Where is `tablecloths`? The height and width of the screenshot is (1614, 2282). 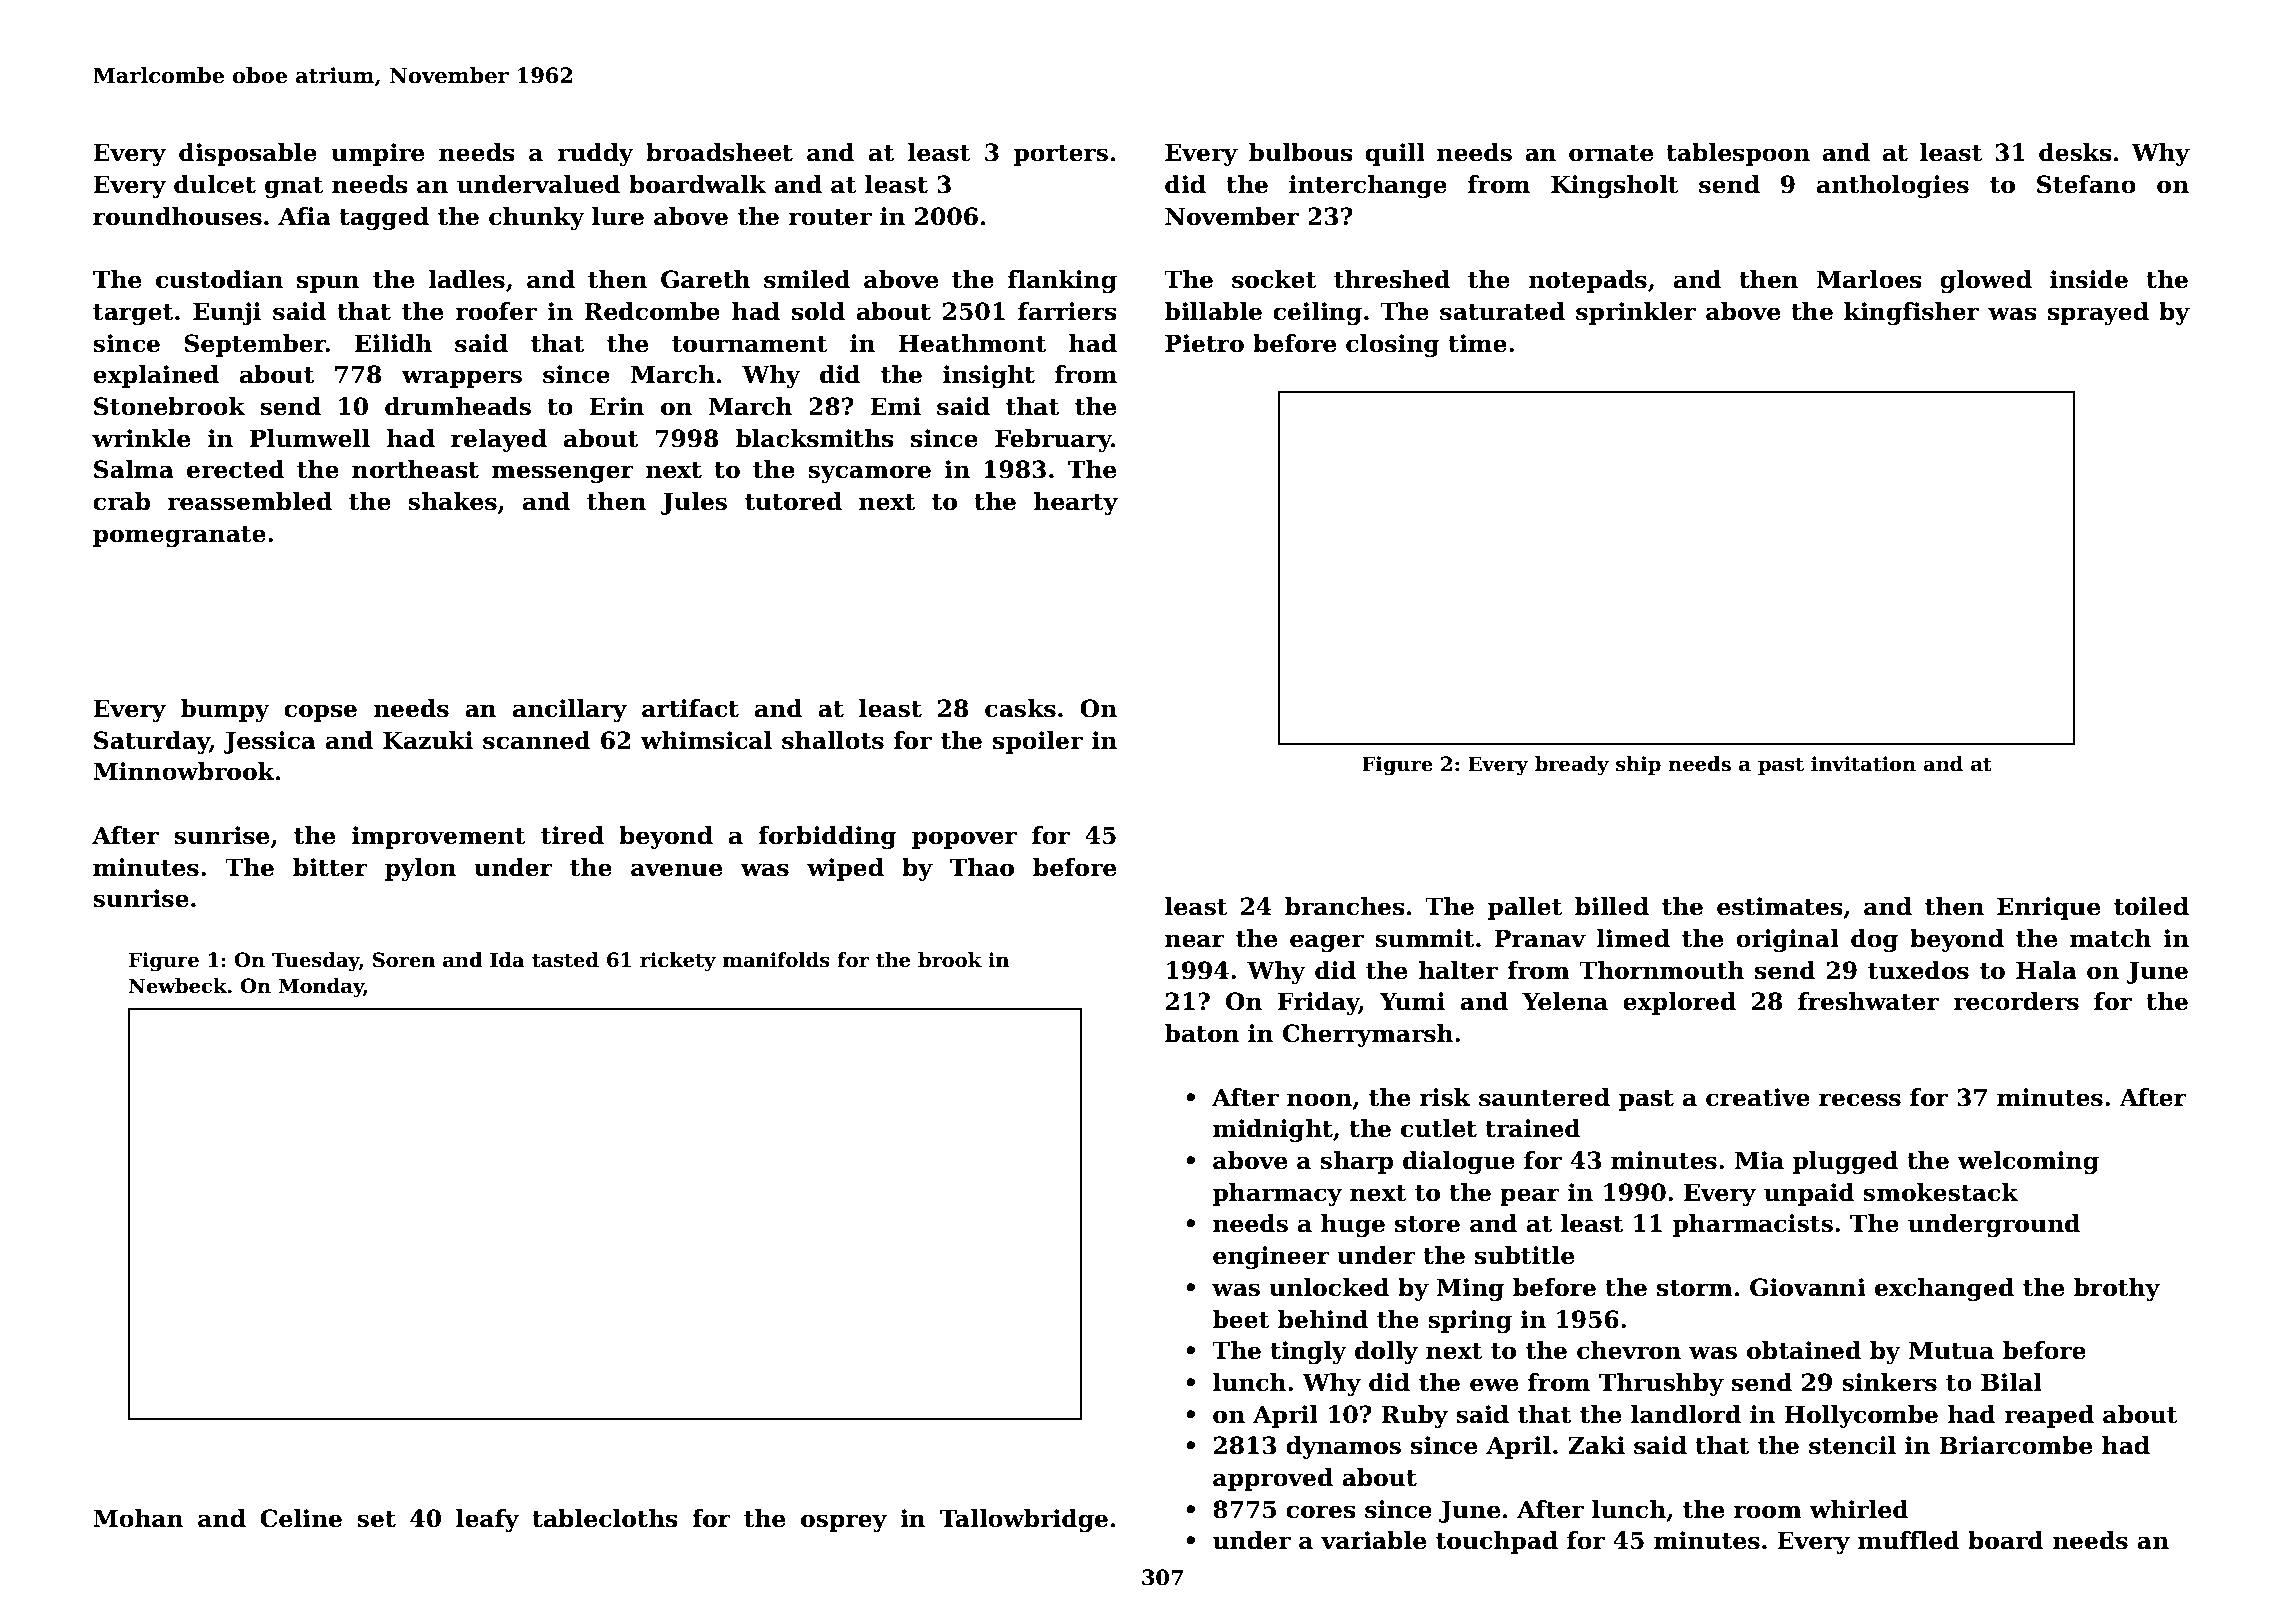
tablecloths is located at coordinates (605, 1518).
